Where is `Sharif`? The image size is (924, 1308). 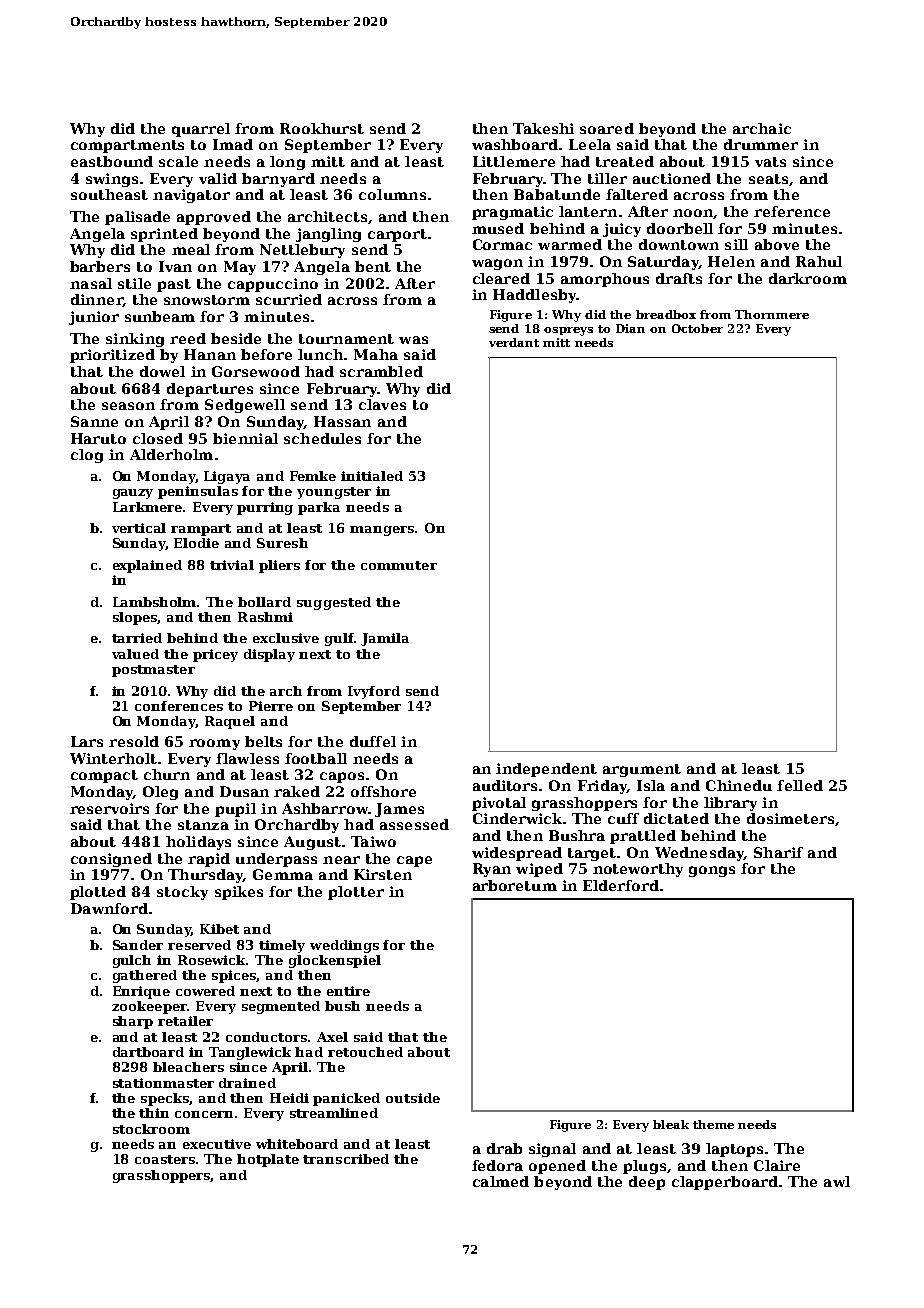
Sharif is located at coordinates (778, 852).
